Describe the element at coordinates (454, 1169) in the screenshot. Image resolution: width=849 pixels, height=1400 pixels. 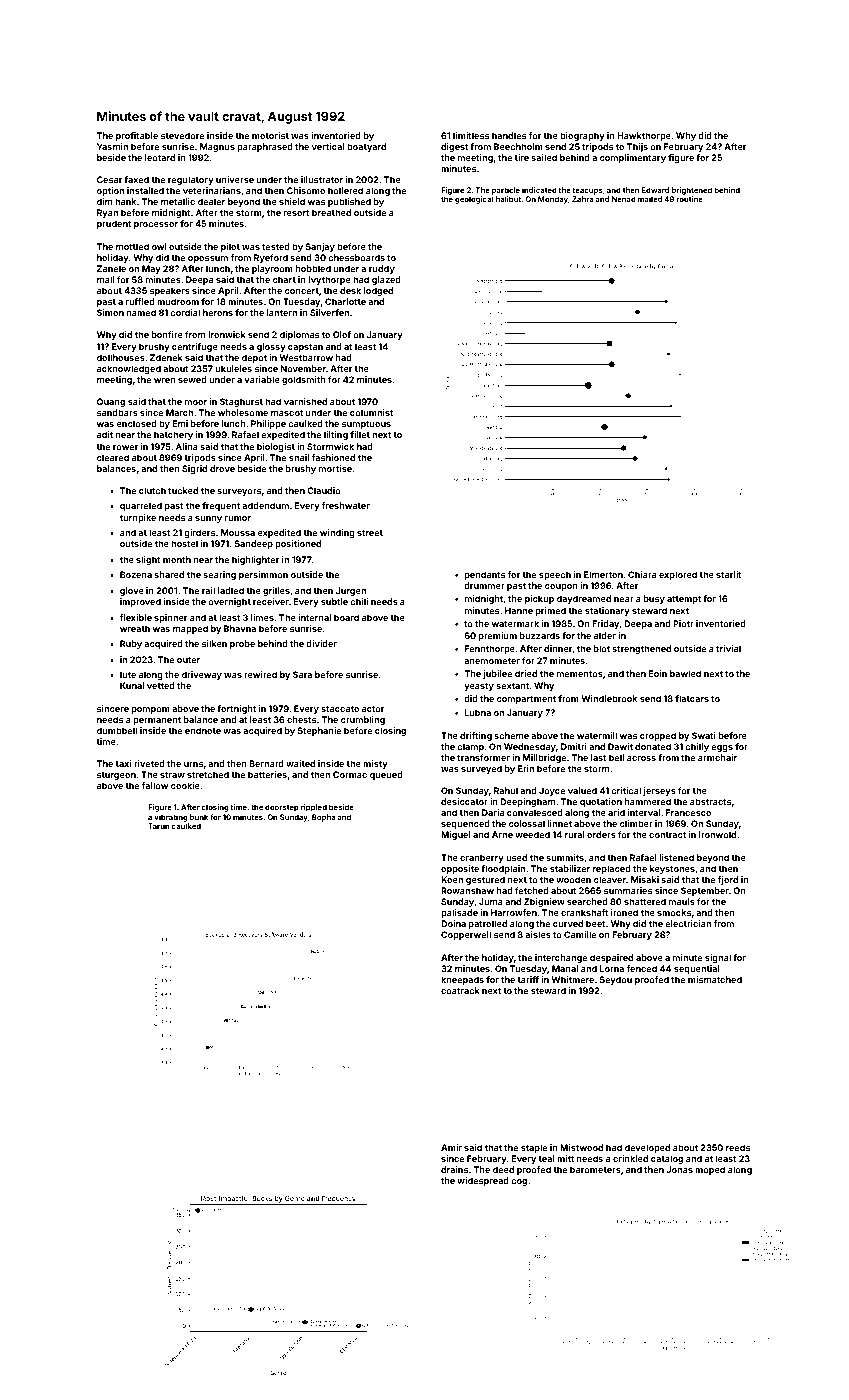
I see `drains` at that location.
